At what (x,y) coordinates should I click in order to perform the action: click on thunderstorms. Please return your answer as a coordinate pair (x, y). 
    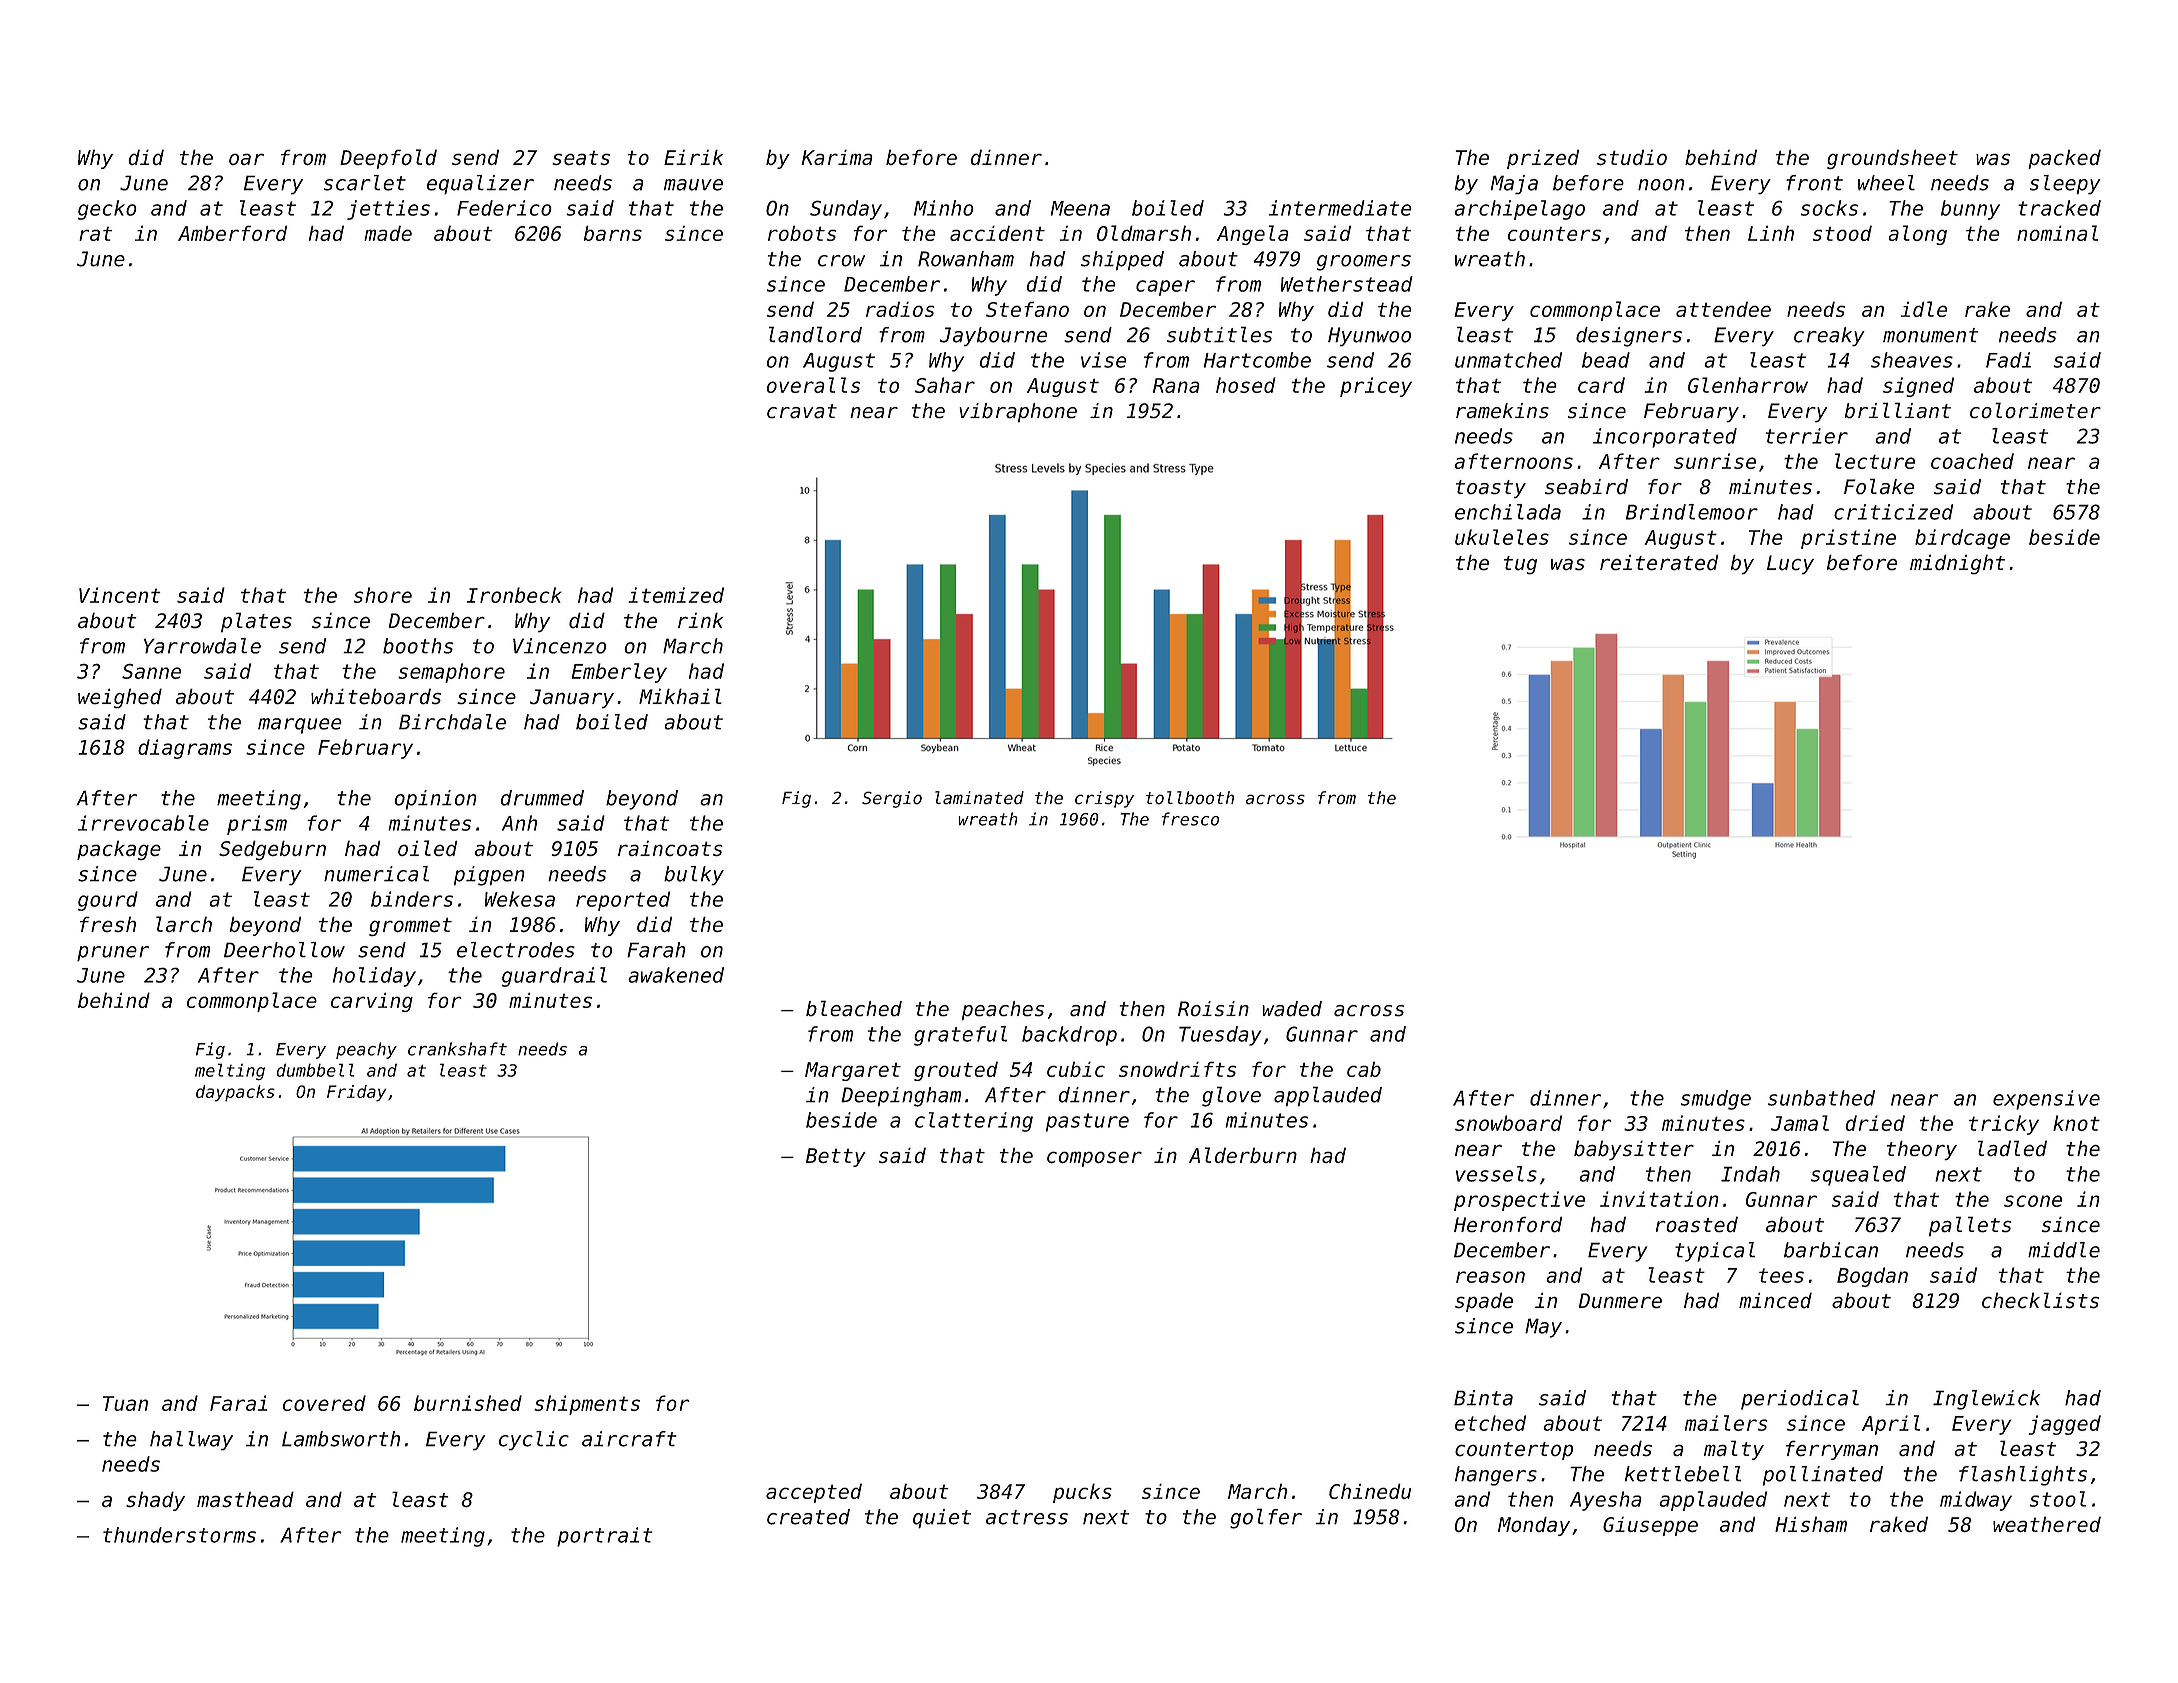
    Looking at the image, I should click on (179, 1535).
